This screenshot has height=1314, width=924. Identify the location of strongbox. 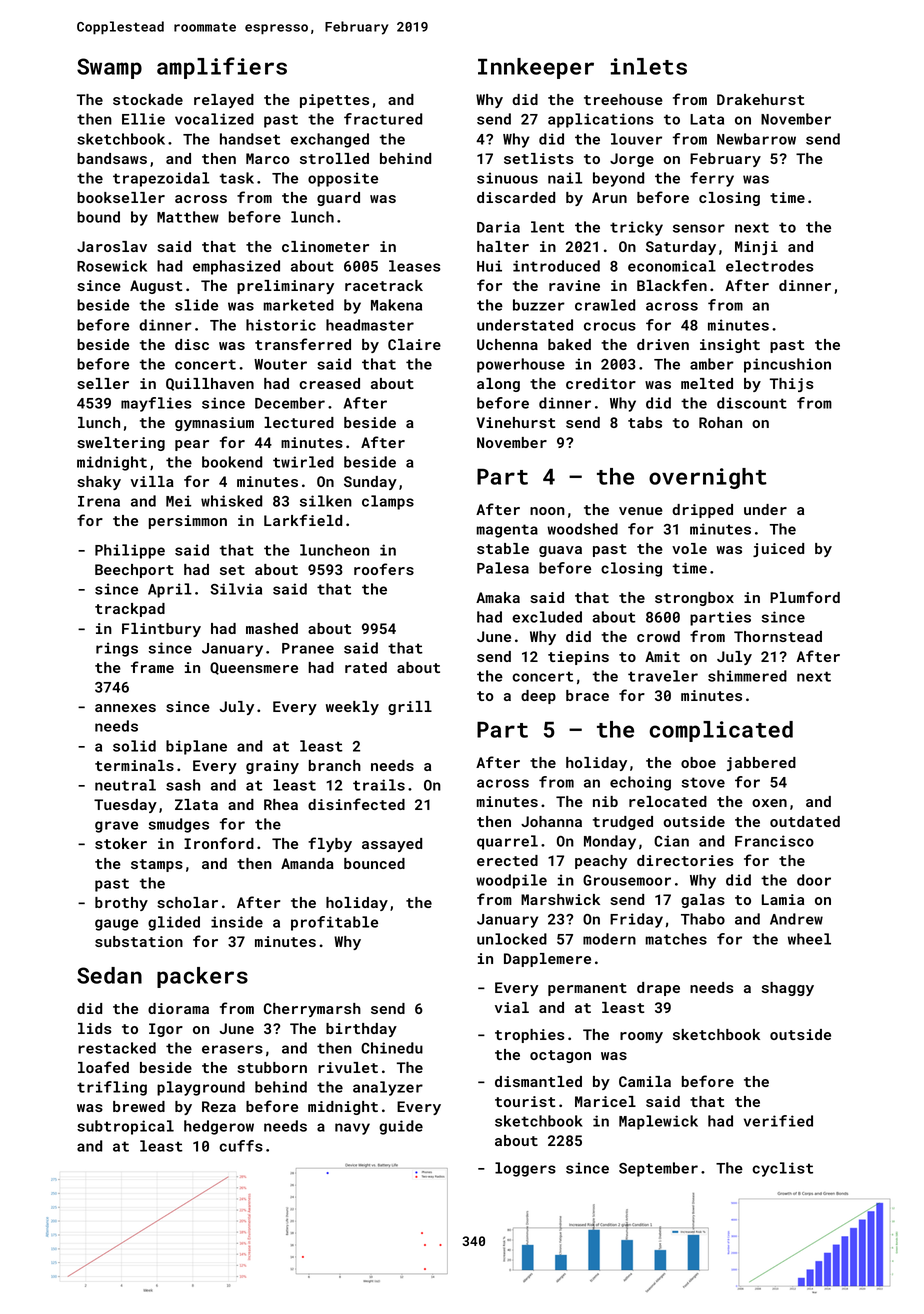
(694, 599).
